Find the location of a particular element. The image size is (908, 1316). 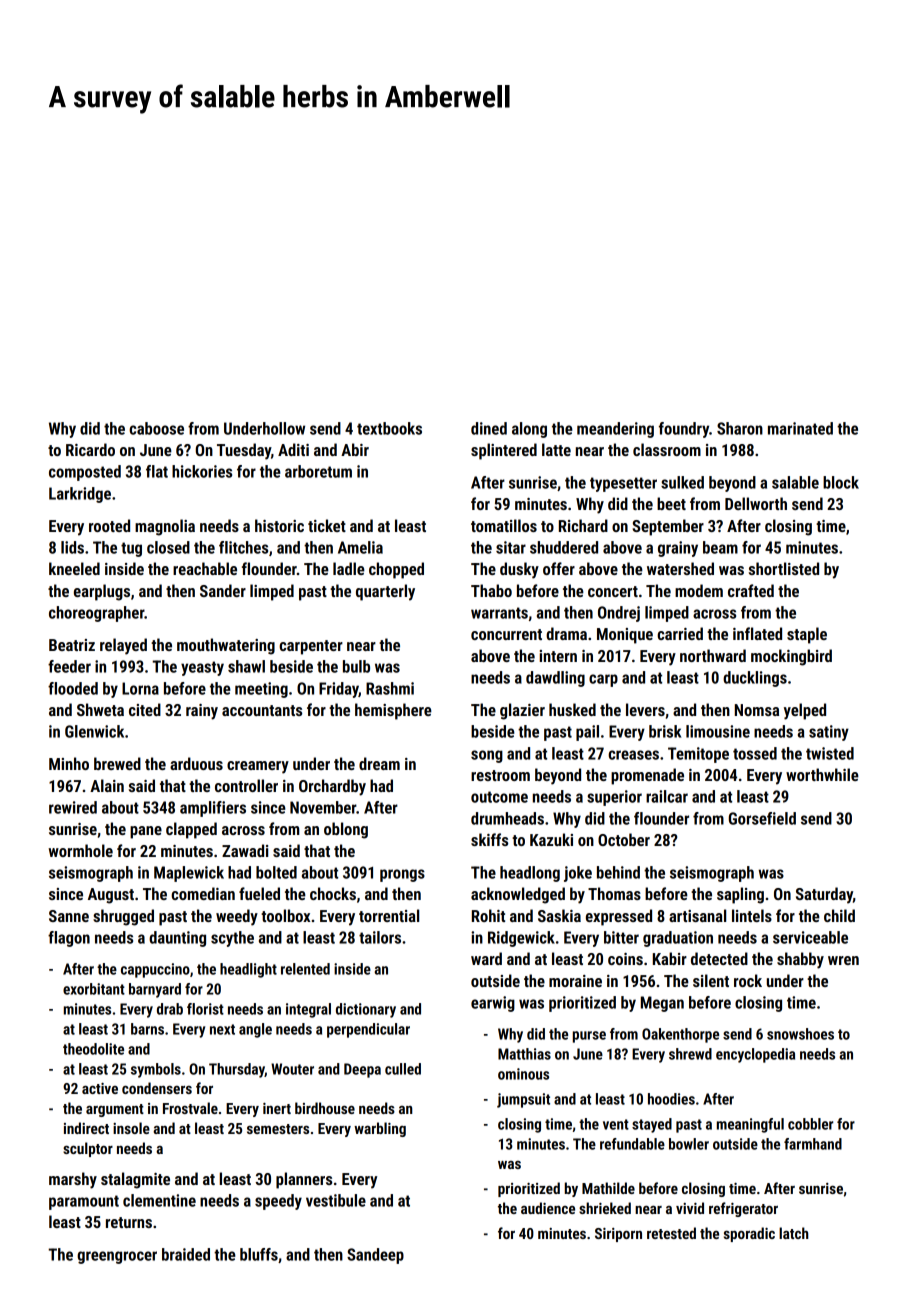

marinated is located at coordinates (800, 428).
